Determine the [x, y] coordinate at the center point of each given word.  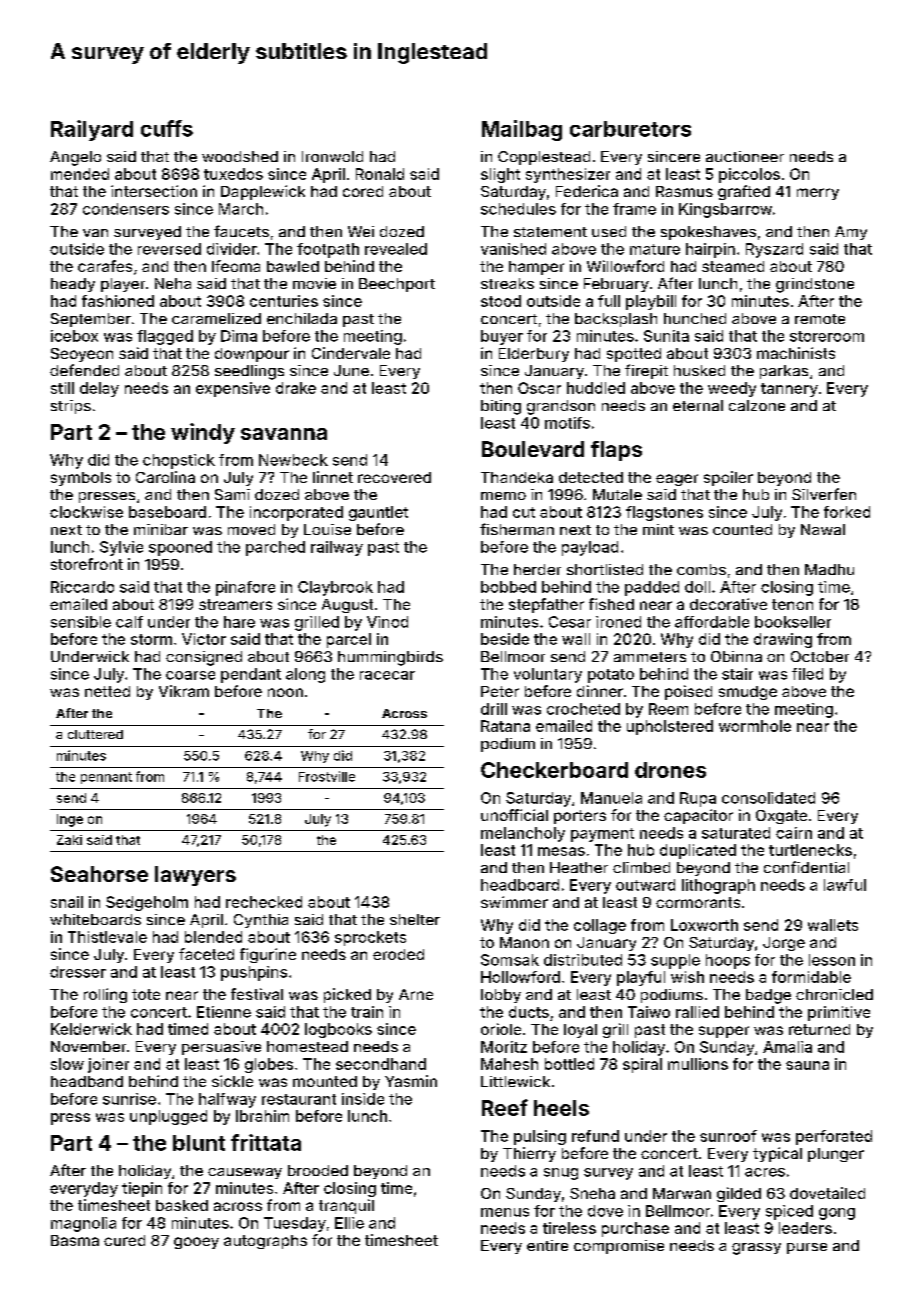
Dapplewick [263, 192]
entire [547, 1245]
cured [124, 1240]
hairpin [710, 250]
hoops [728, 961]
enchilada [302, 318]
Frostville [327, 776]
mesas [561, 851]
